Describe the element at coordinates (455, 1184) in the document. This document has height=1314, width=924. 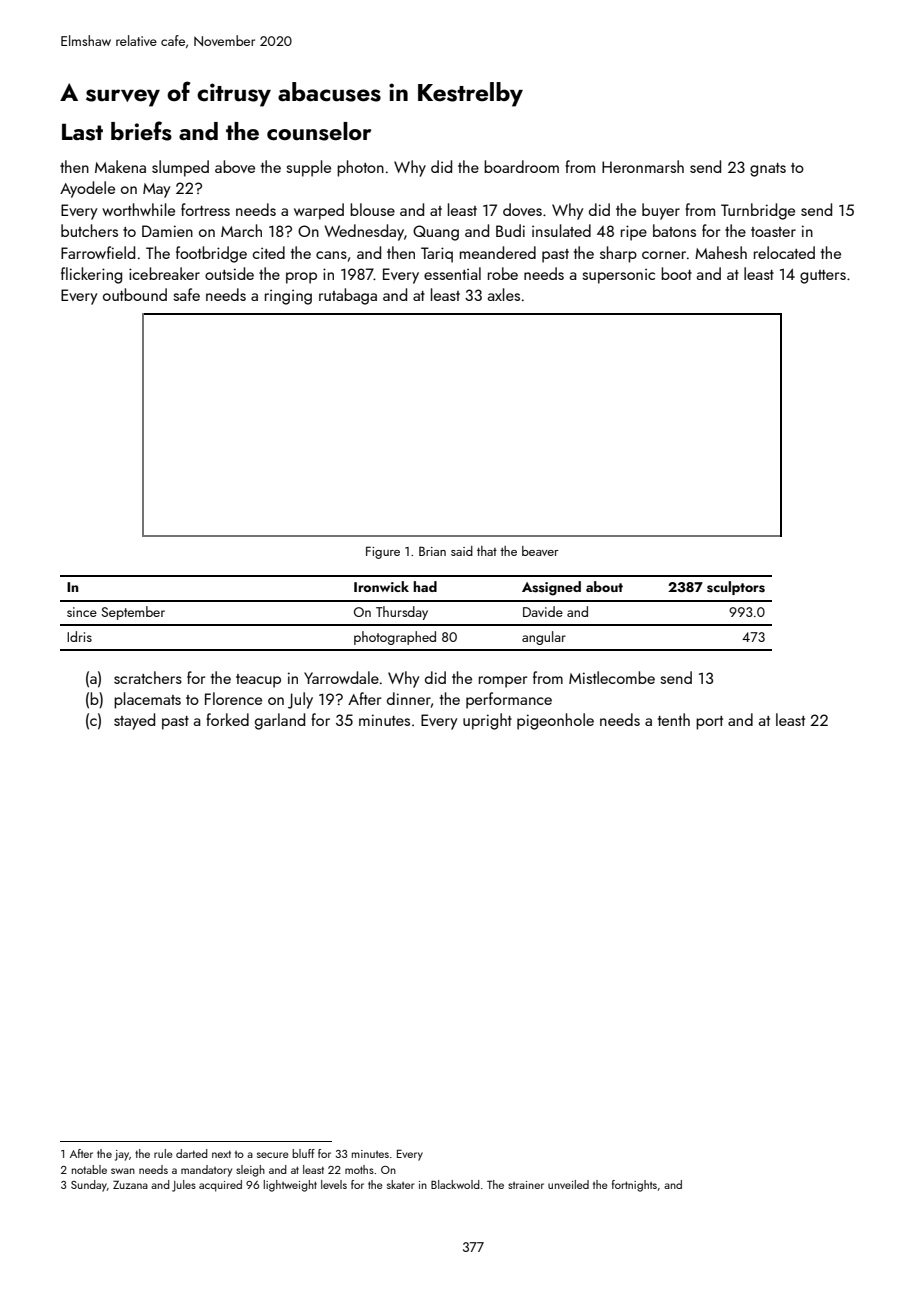
I see `Blackwold` at that location.
